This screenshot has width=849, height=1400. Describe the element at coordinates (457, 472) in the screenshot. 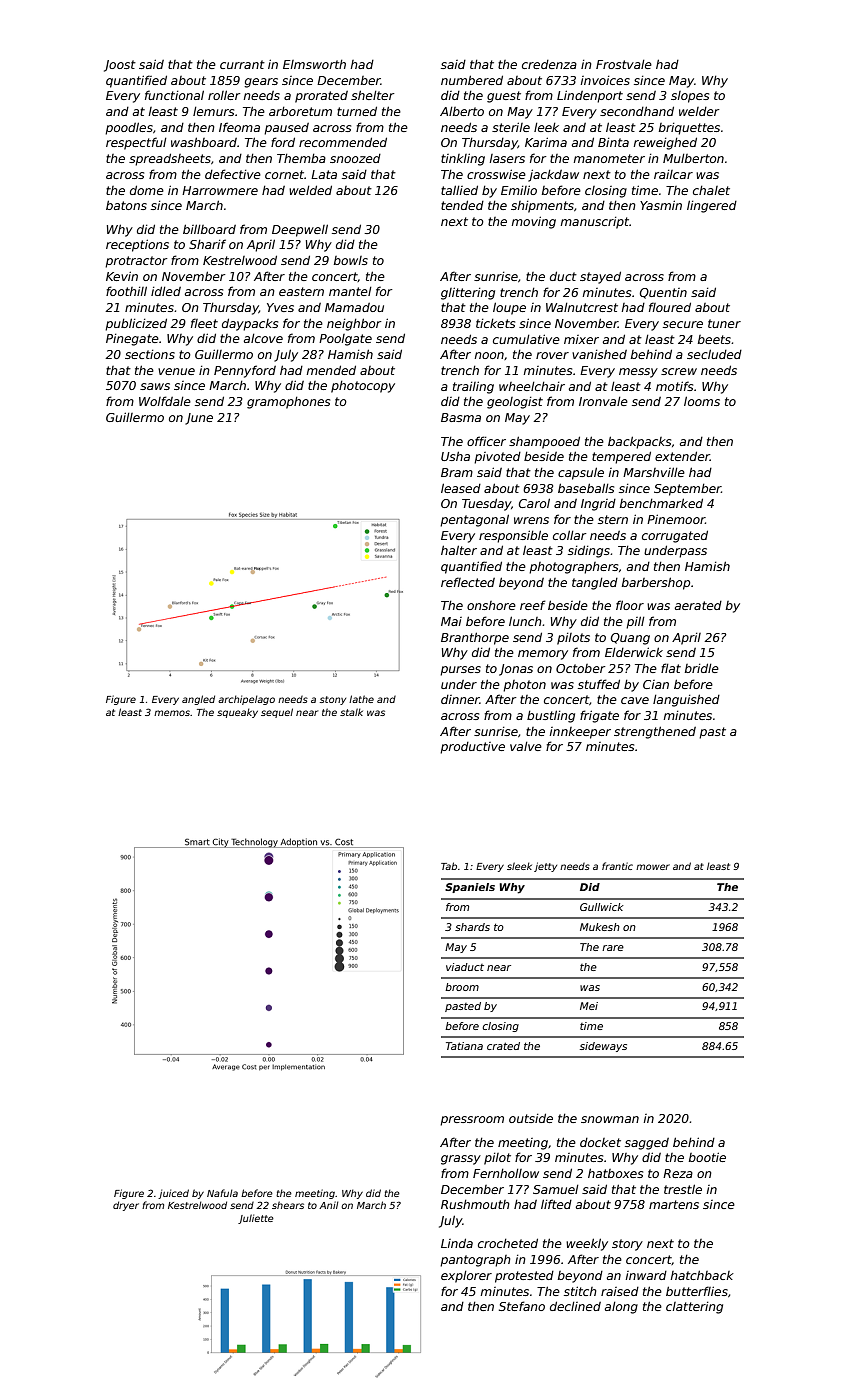

I see `Bram` at that location.
